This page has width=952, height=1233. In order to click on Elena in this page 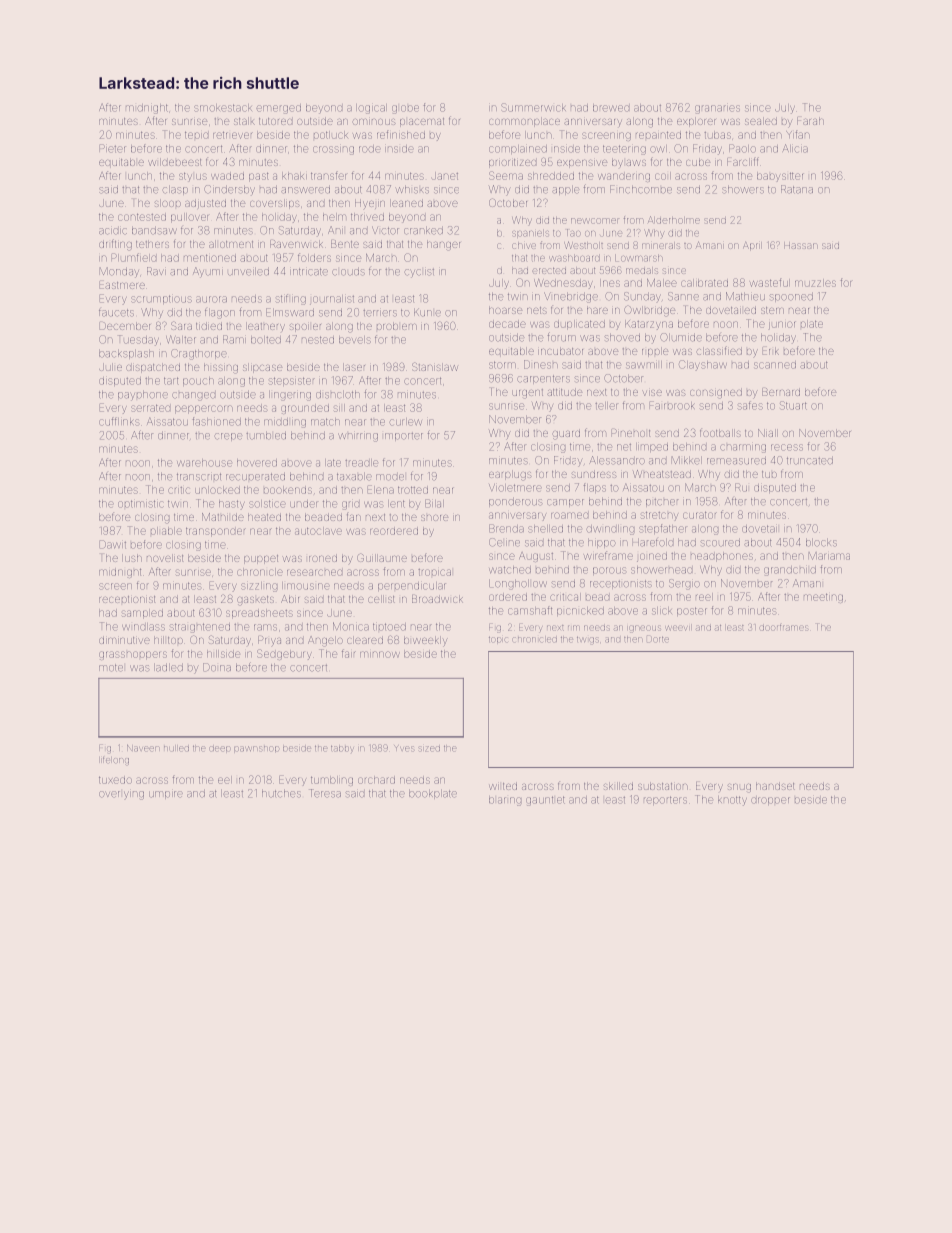, I will do `click(381, 489)`.
